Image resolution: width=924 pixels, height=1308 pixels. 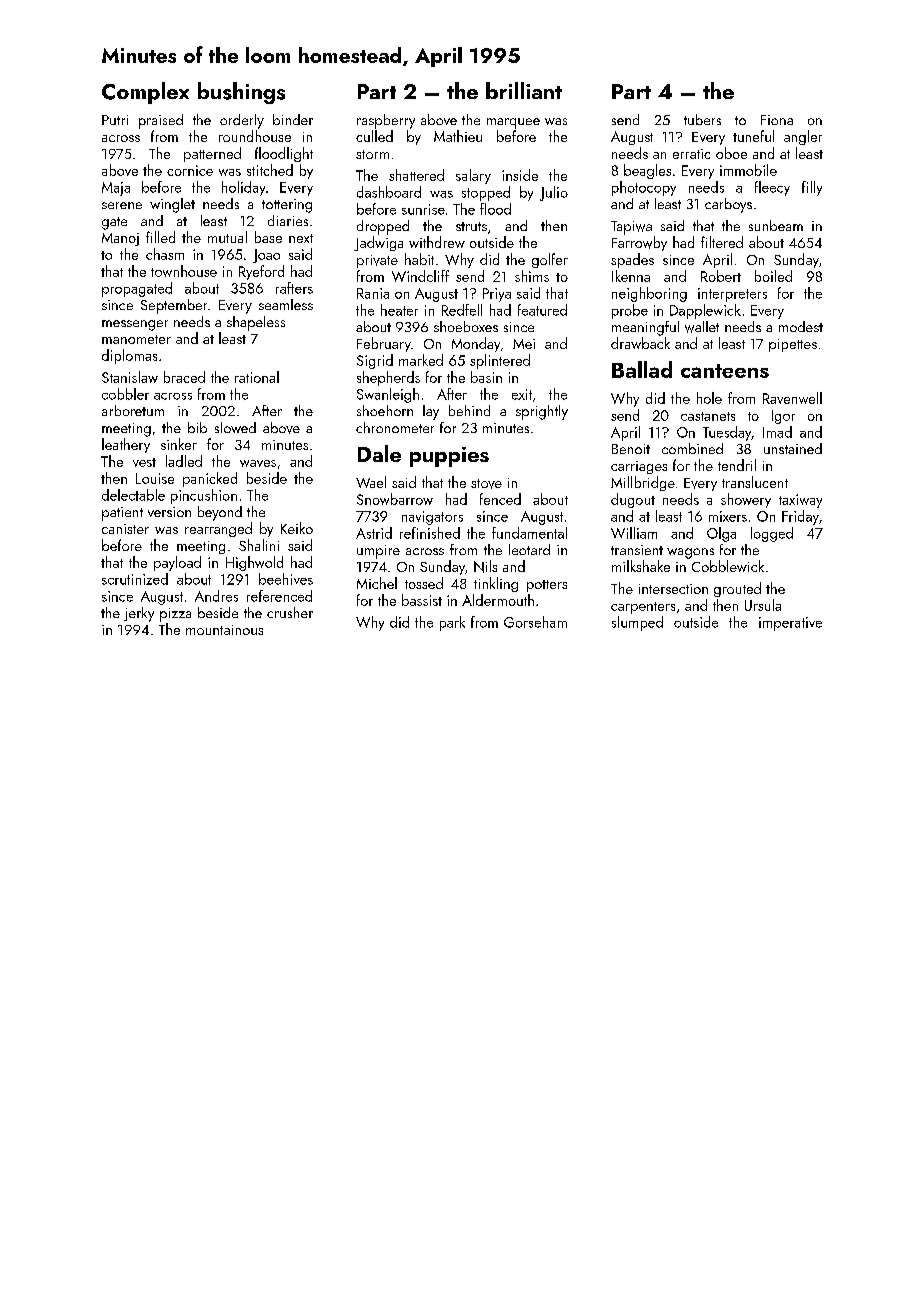 I want to click on Ravenwell, so click(x=792, y=398).
